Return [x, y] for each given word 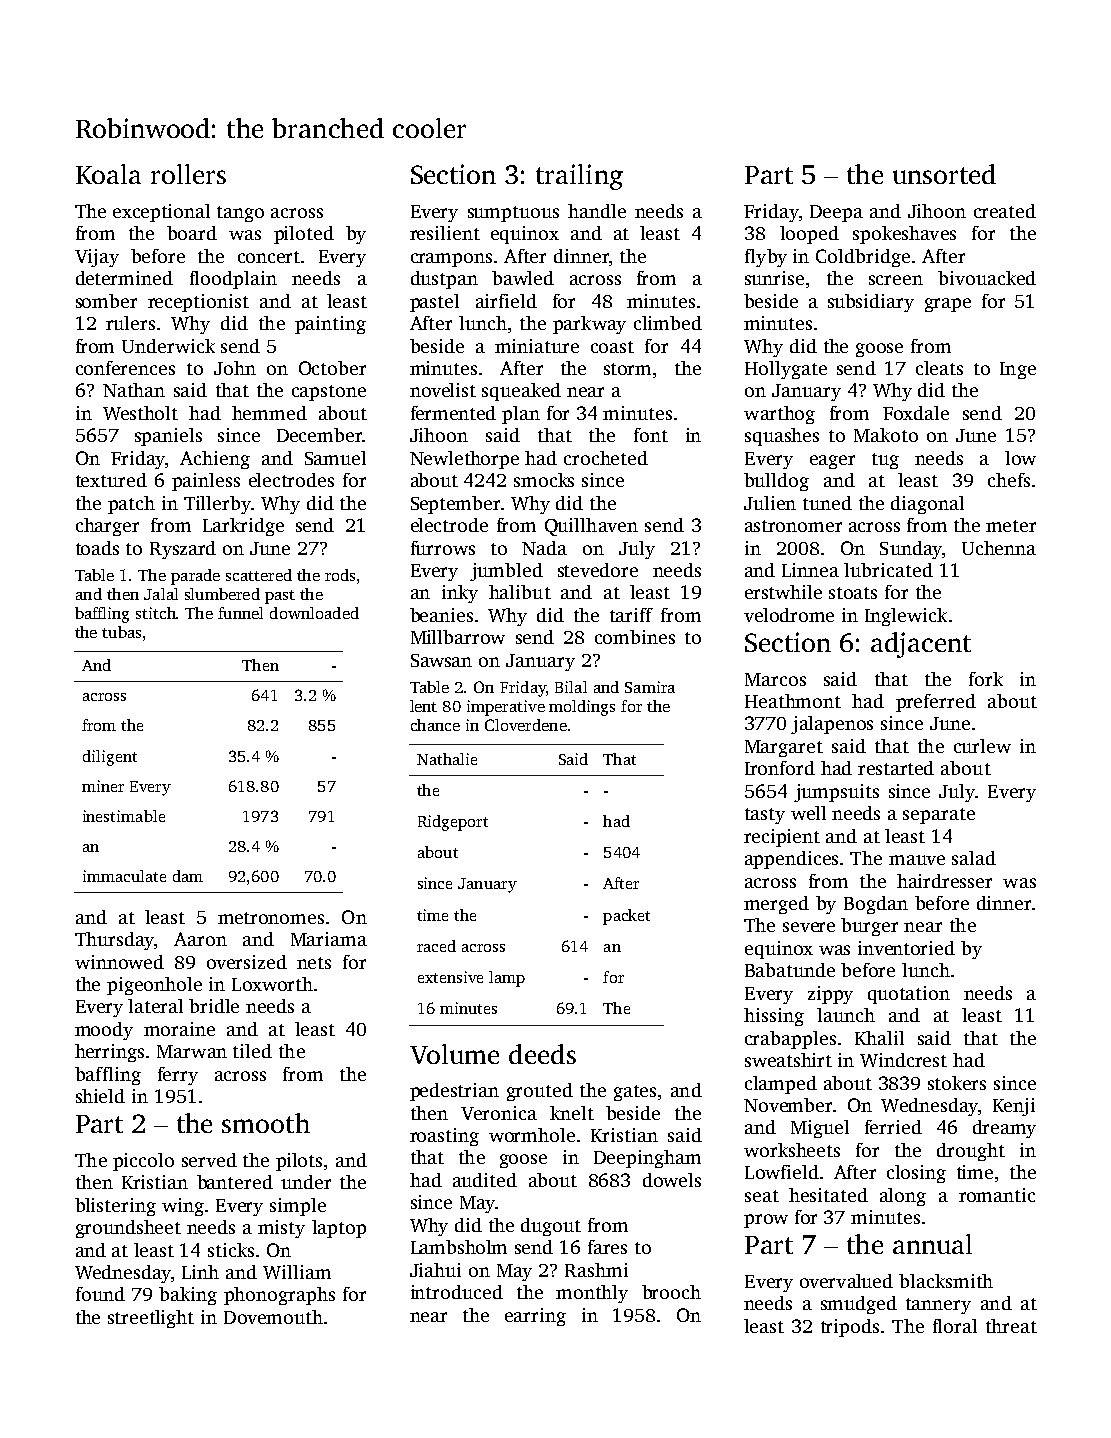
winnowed [119, 962]
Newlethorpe [464, 460]
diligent [110, 758]
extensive [450, 977]
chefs [1009, 480]
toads [97, 548]
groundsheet [128, 1229]
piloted [304, 235]
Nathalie [447, 759]
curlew [982, 746]
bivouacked [987, 278]
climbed [668, 323]
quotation [909, 995]
